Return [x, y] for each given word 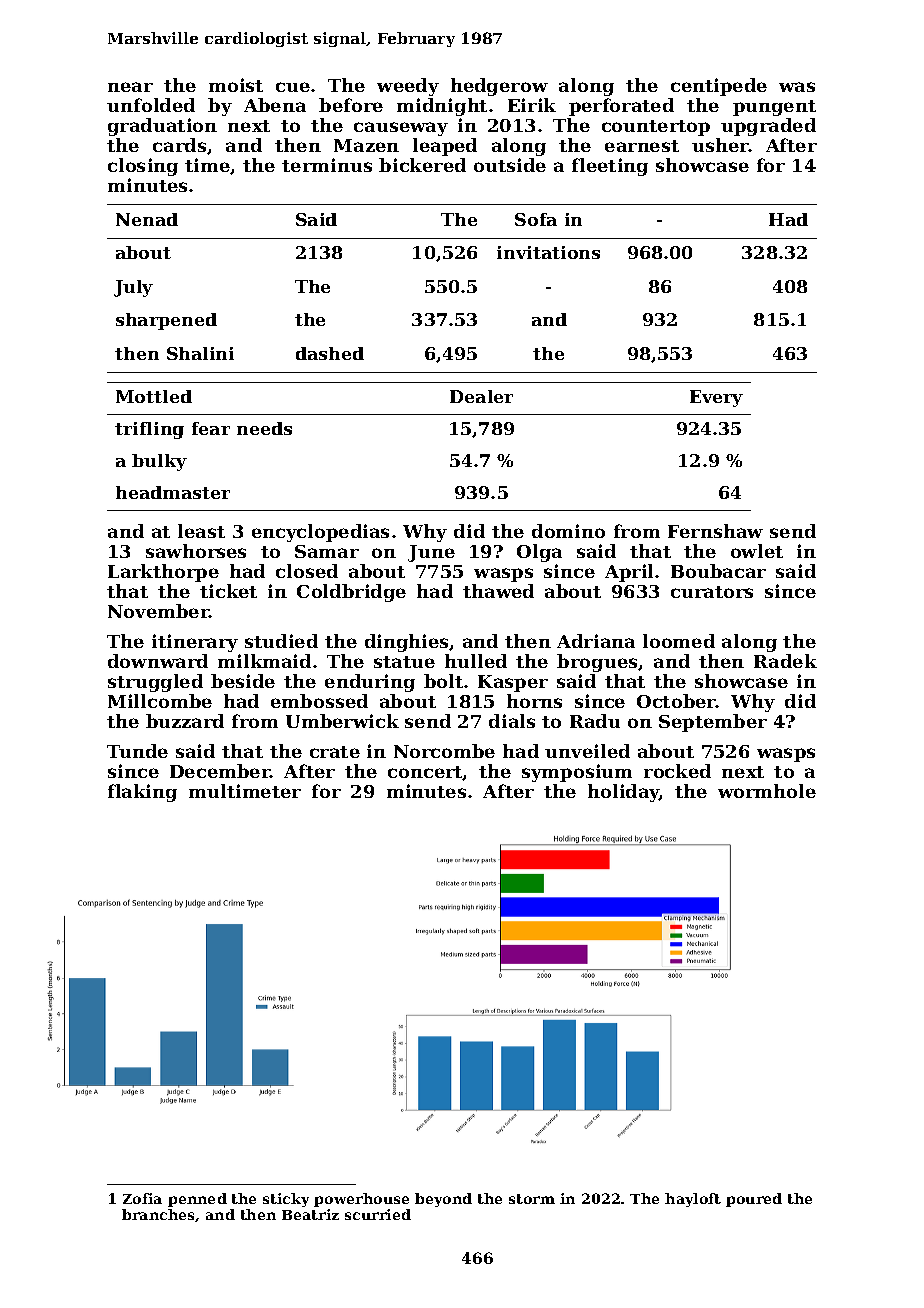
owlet [757, 551]
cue [293, 87]
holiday [624, 793]
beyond [443, 1200]
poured [754, 1200]
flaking [142, 793]
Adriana [596, 641]
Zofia [142, 1198]
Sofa [536, 219]
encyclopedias [320, 533]
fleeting [610, 167]
